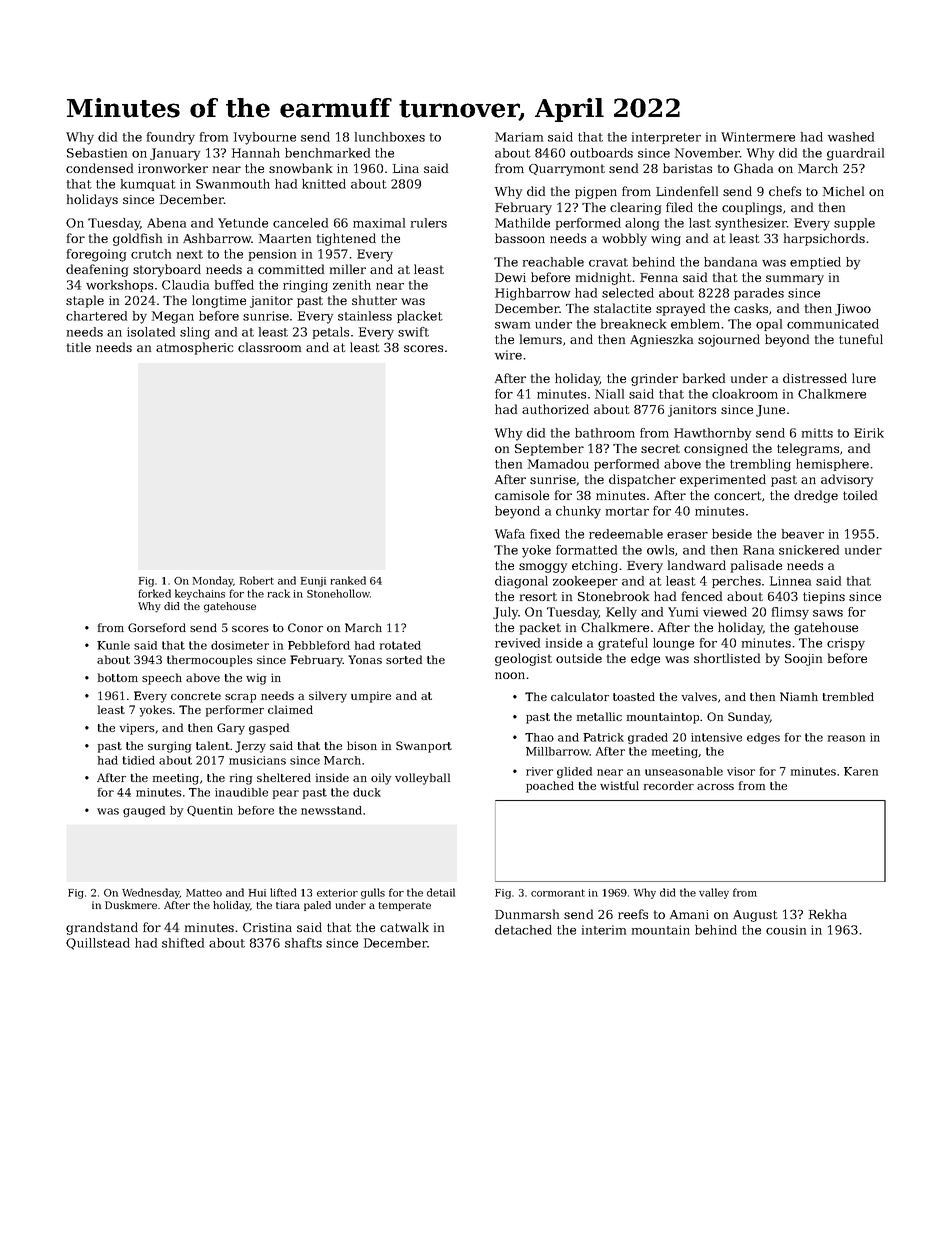 This screenshot has width=952, height=1233. I want to click on trembled, so click(848, 696).
